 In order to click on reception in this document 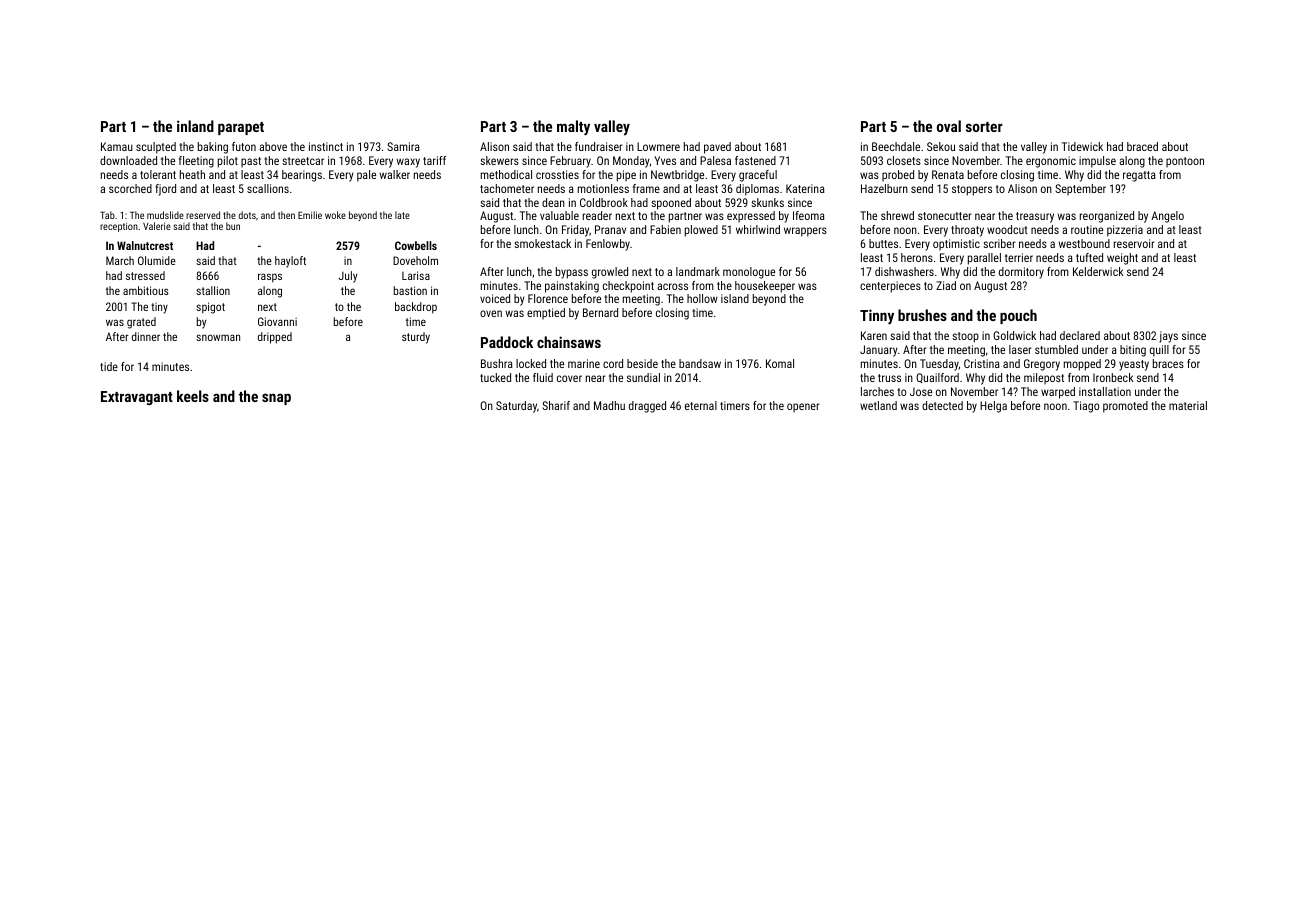, I will do `click(119, 227)`.
